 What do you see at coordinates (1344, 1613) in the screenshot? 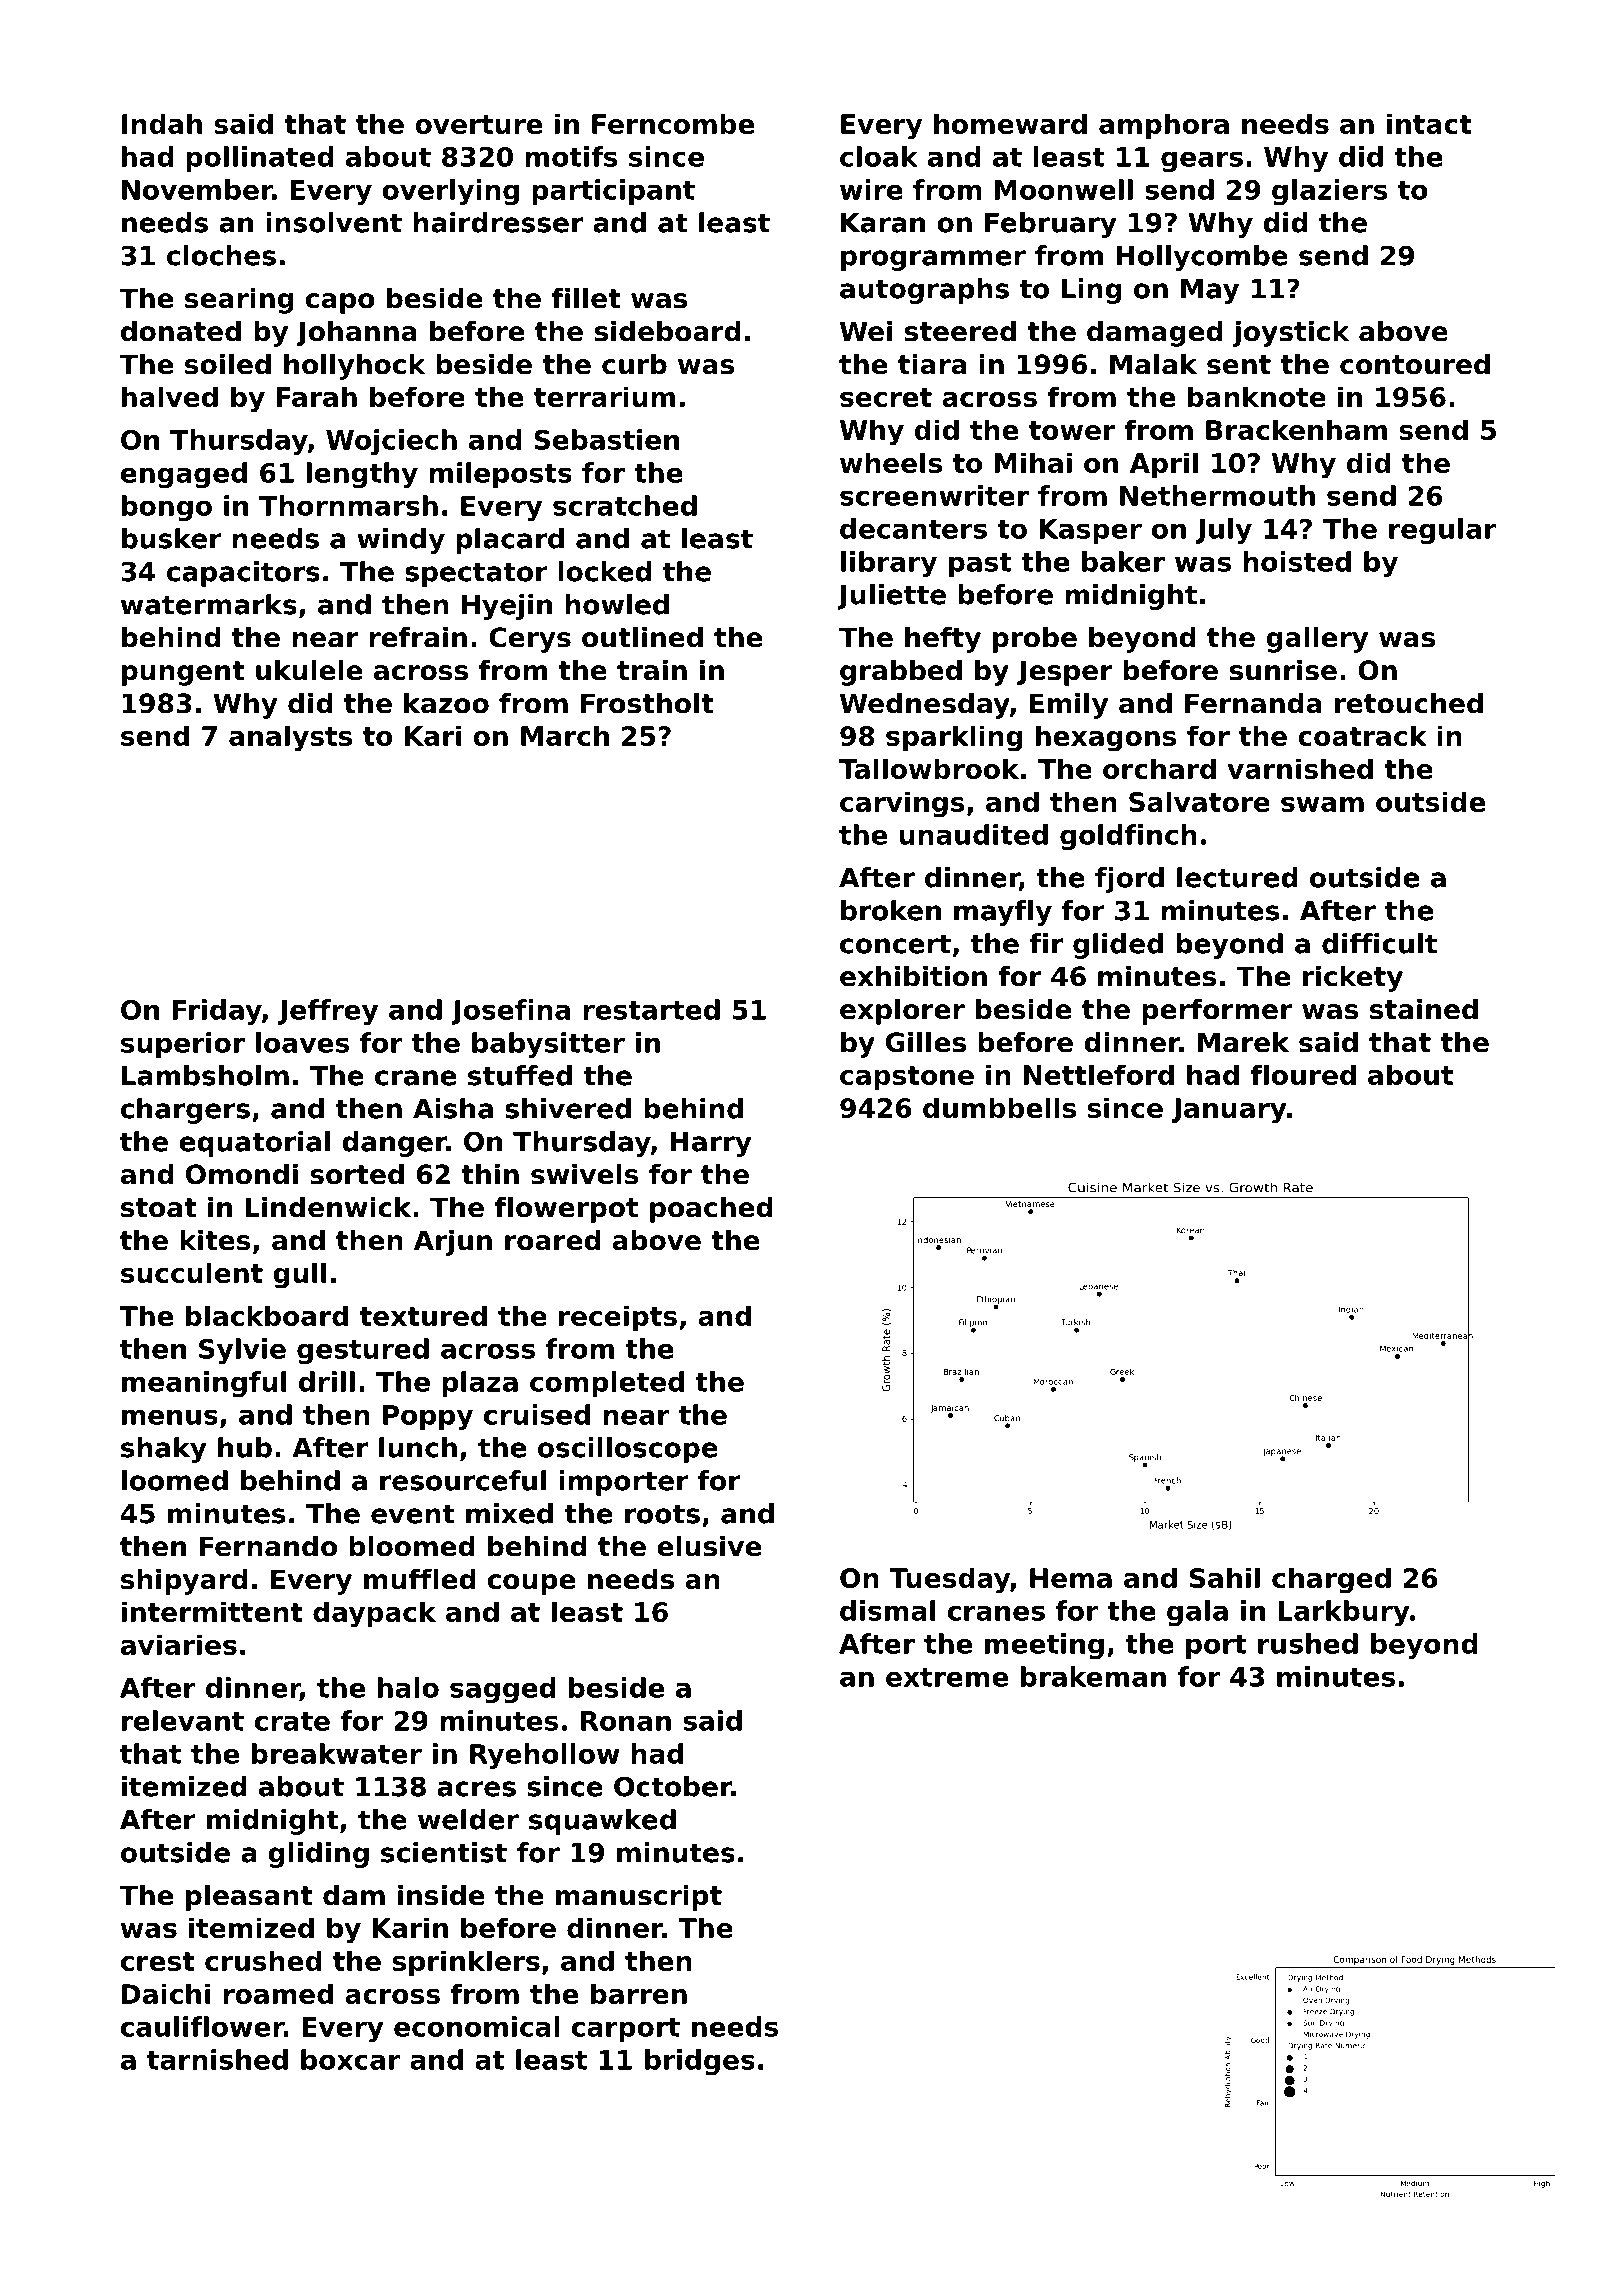
I see `Larkbury` at bounding box center [1344, 1613].
